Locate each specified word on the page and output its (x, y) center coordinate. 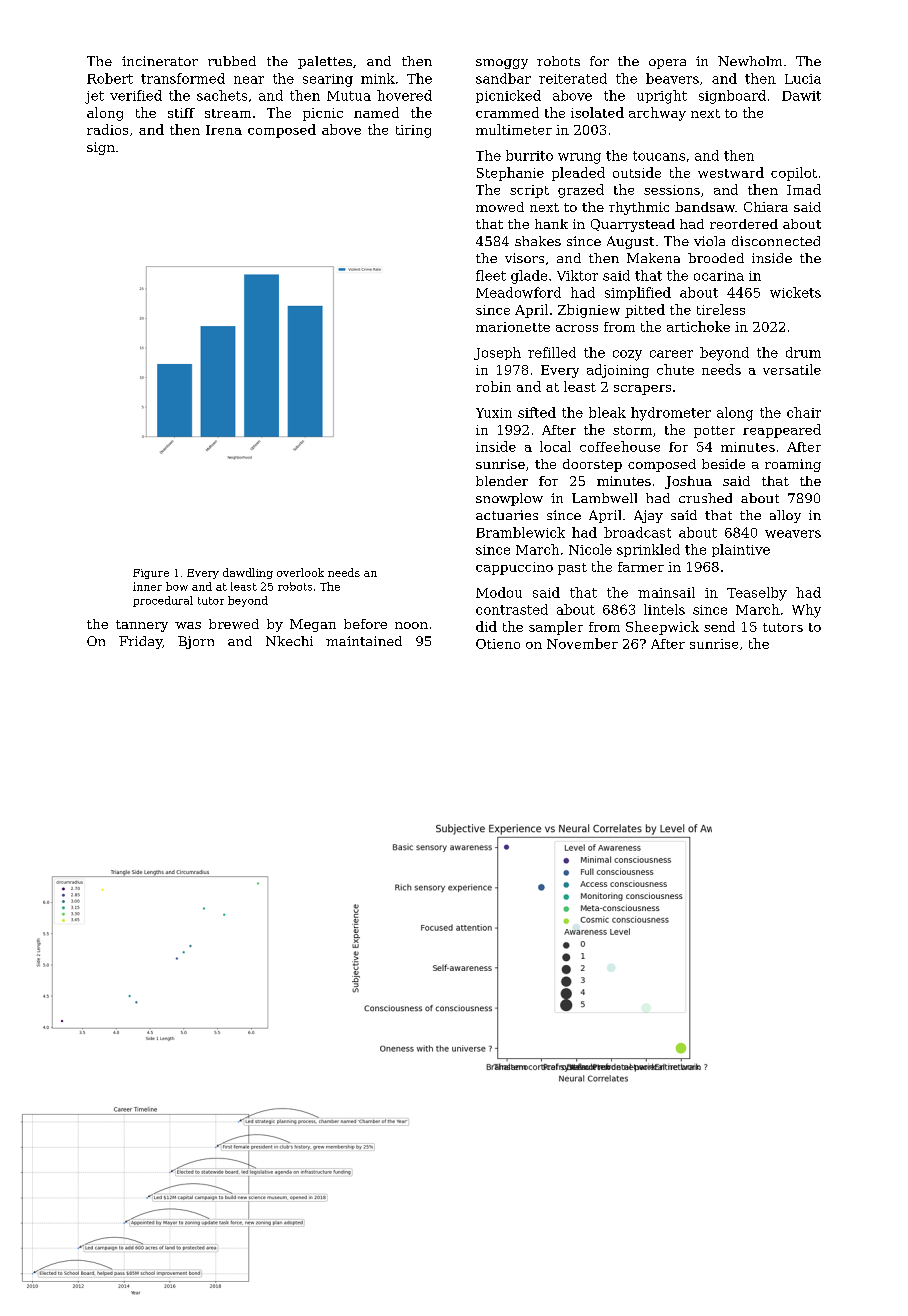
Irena (224, 130)
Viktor (577, 275)
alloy (785, 516)
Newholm (750, 61)
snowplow (509, 499)
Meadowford (518, 292)
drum (803, 352)
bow (177, 586)
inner (147, 586)
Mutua (349, 96)
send (719, 626)
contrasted (512, 609)
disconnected (776, 241)
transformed (183, 78)
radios (107, 129)
